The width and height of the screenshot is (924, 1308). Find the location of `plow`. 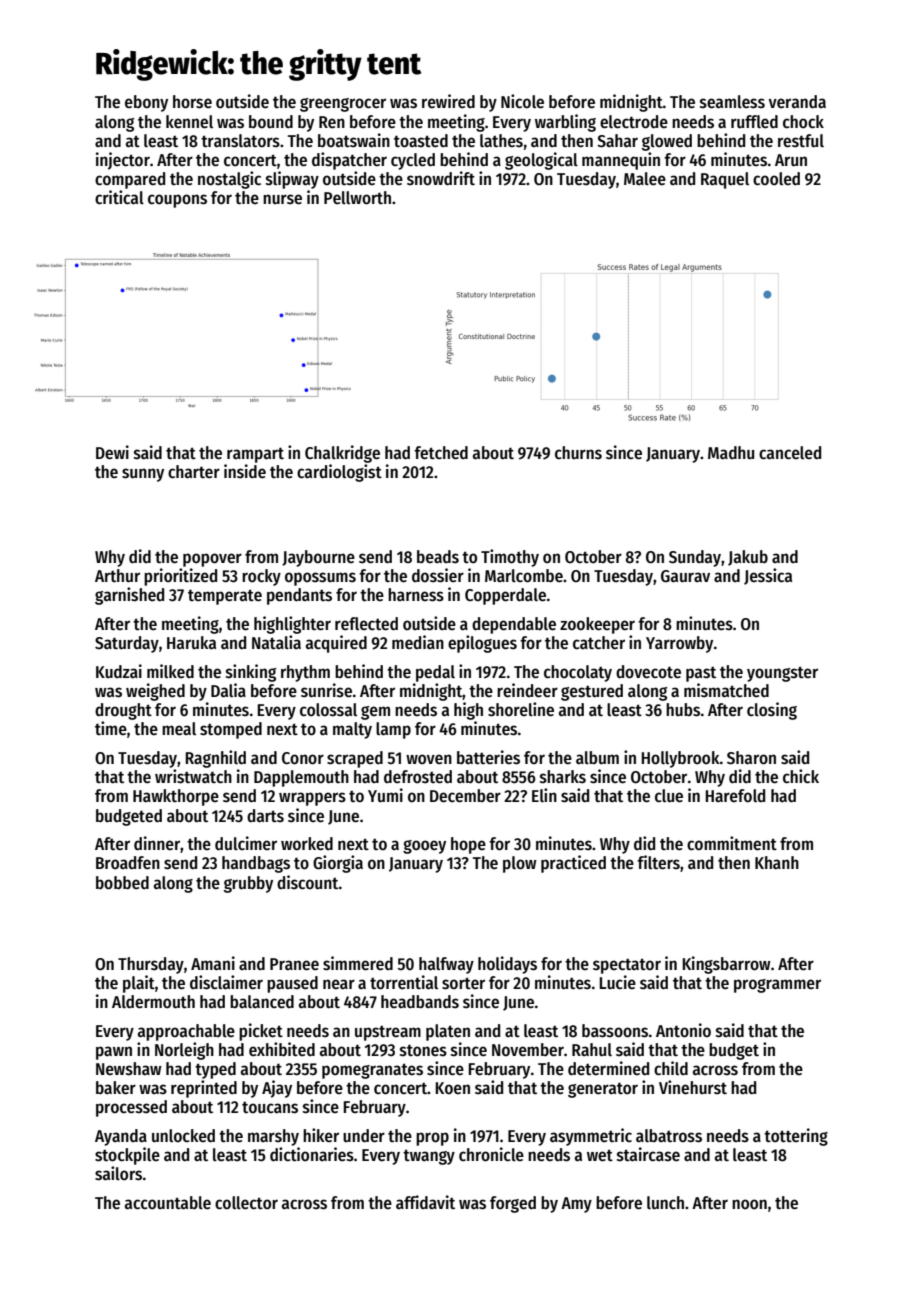

plow is located at coordinates (520, 864).
